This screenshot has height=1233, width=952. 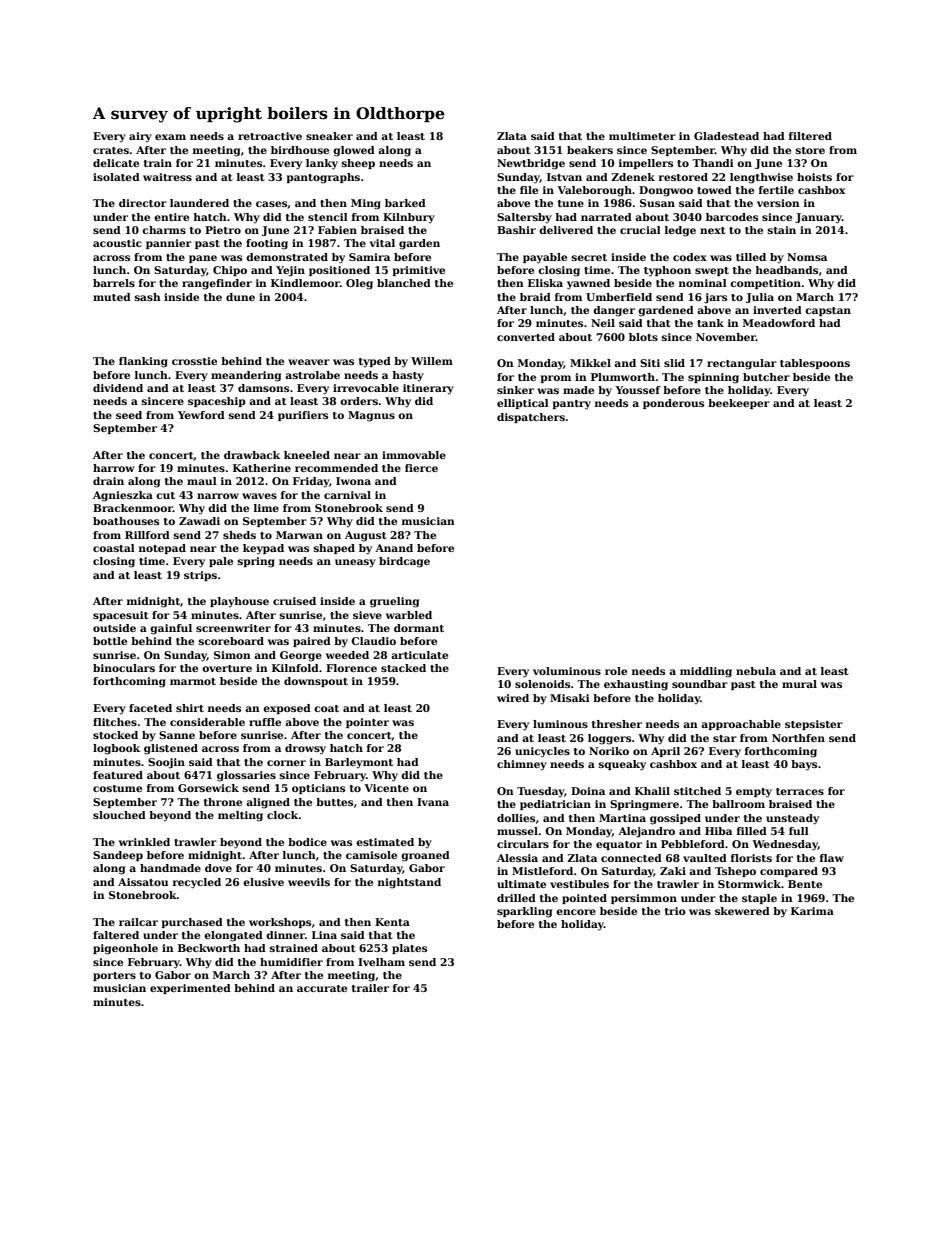 I want to click on crosstie, so click(x=194, y=361).
